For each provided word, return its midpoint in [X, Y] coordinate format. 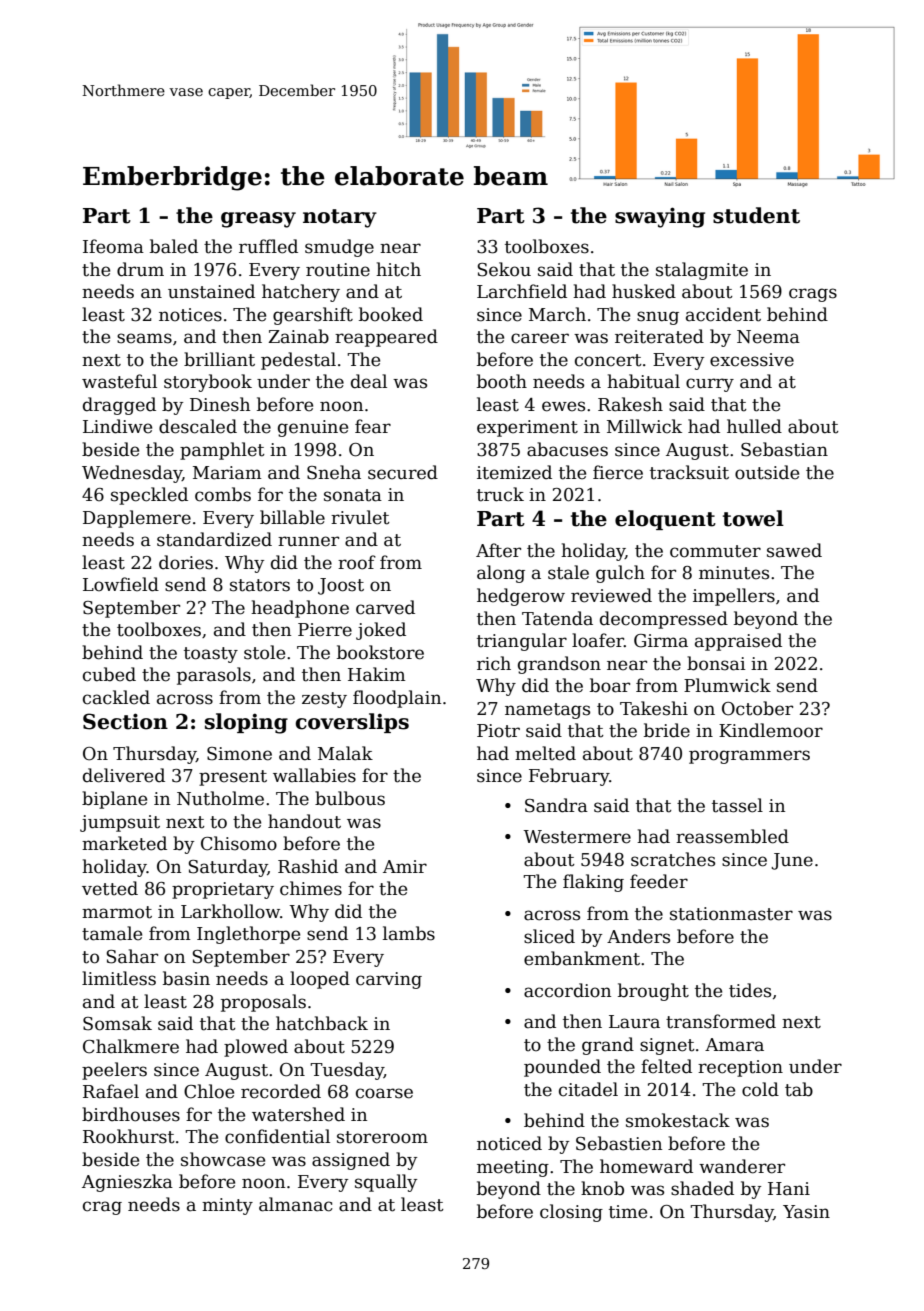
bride [667, 730]
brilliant [219, 359]
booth [502, 381]
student [756, 215]
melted [545, 753]
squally [386, 1183]
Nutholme [220, 798]
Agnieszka [127, 1183]
